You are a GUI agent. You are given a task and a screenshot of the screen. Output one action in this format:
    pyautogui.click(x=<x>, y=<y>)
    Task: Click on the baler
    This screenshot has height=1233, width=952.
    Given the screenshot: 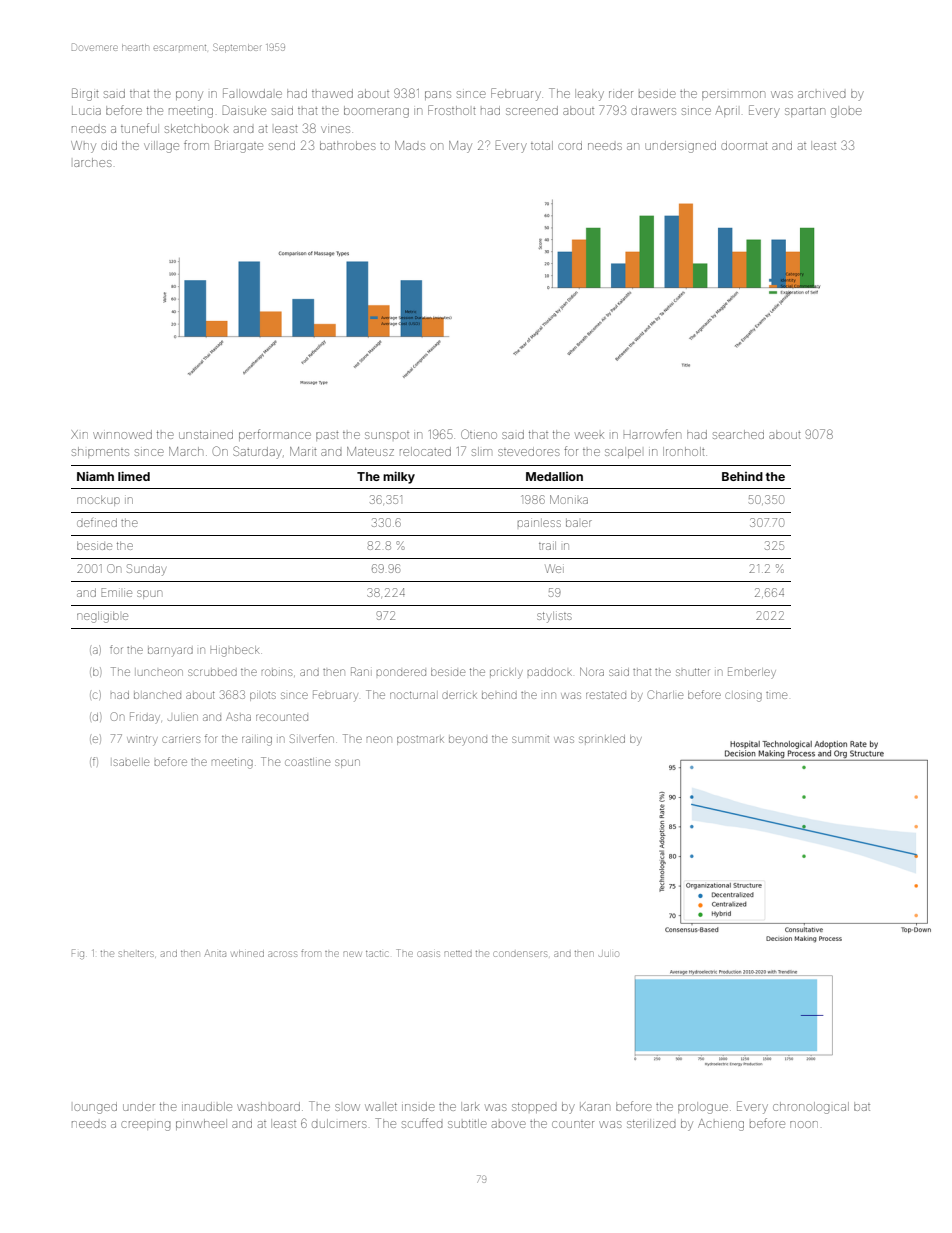 What is the action you would take?
    pyautogui.click(x=579, y=523)
